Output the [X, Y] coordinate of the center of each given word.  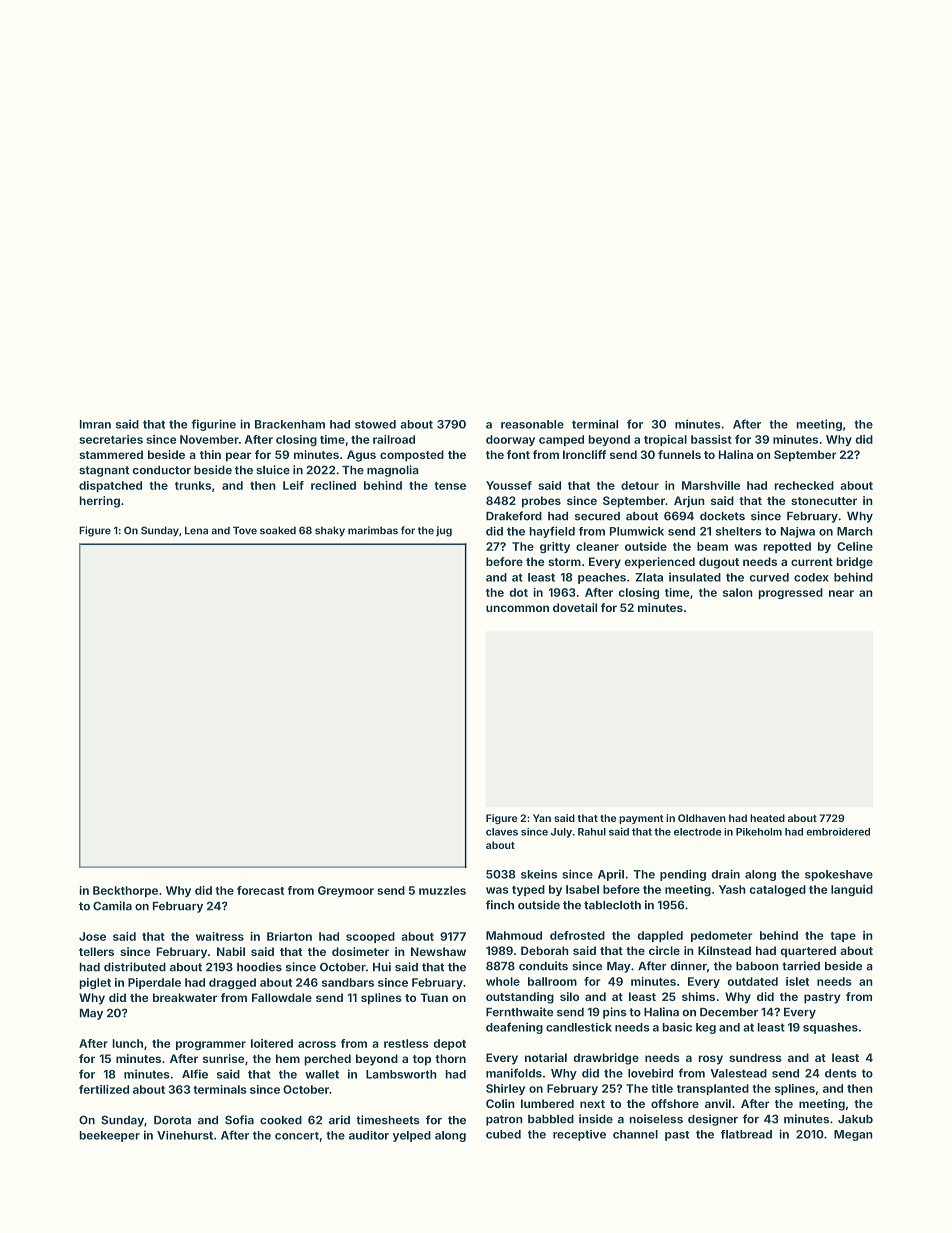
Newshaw [438, 951]
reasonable [532, 424]
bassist [711, 439]
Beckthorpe [125, 891]
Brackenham [290, 424]
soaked [278, 530]
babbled [551, 1119]
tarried [801, 966]
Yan [542, 818]
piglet [95, 983]
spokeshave [839, 875]
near [841, 593]
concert [297, 1136]
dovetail [575, 607]
